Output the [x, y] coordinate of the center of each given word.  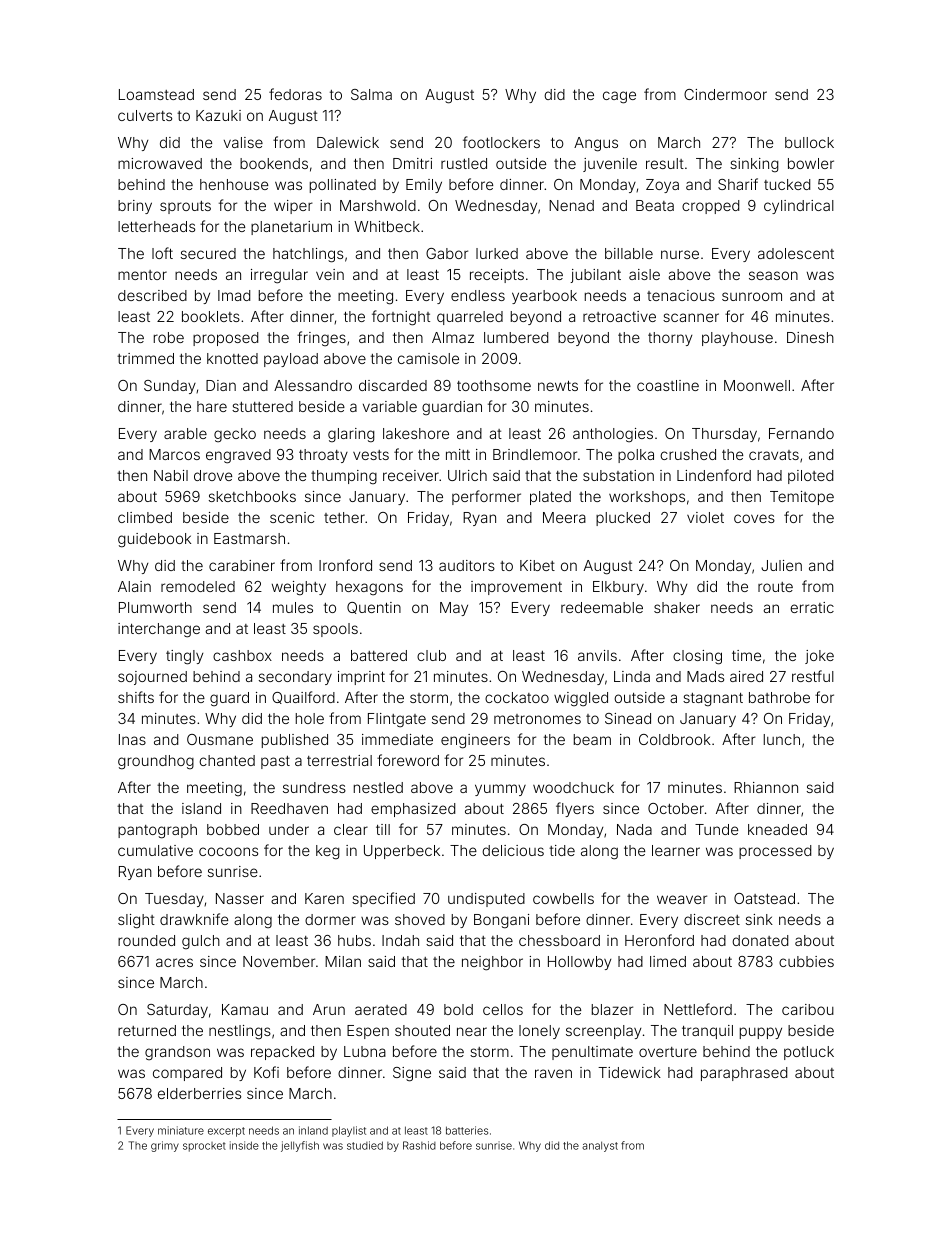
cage [619, 97]
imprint [361, 678]
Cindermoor [725, 94]
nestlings [240, 1032]
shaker [677, 607]
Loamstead [156, 94]
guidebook [154, 540]
